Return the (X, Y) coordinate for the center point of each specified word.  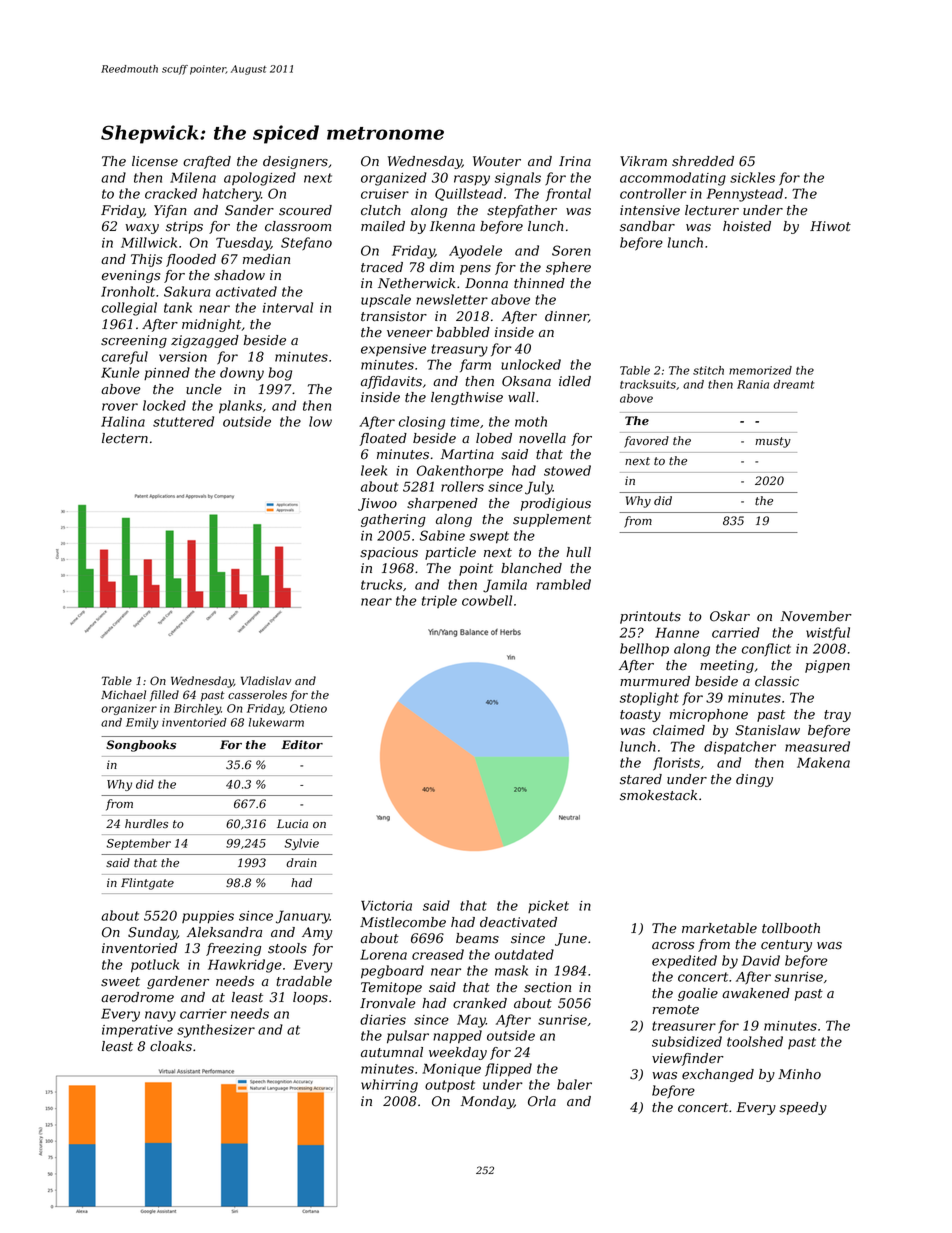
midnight (211, 325)
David (761, 960)
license (155, 161)
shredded (703, 161)
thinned (539, 283)
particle (450, 553)
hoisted (747, 226)
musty (773, 442)
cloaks (171, 1046)
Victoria (386, 906)
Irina (575, 161)
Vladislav (266, 680)
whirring (389, 1086)
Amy (317, 933)
